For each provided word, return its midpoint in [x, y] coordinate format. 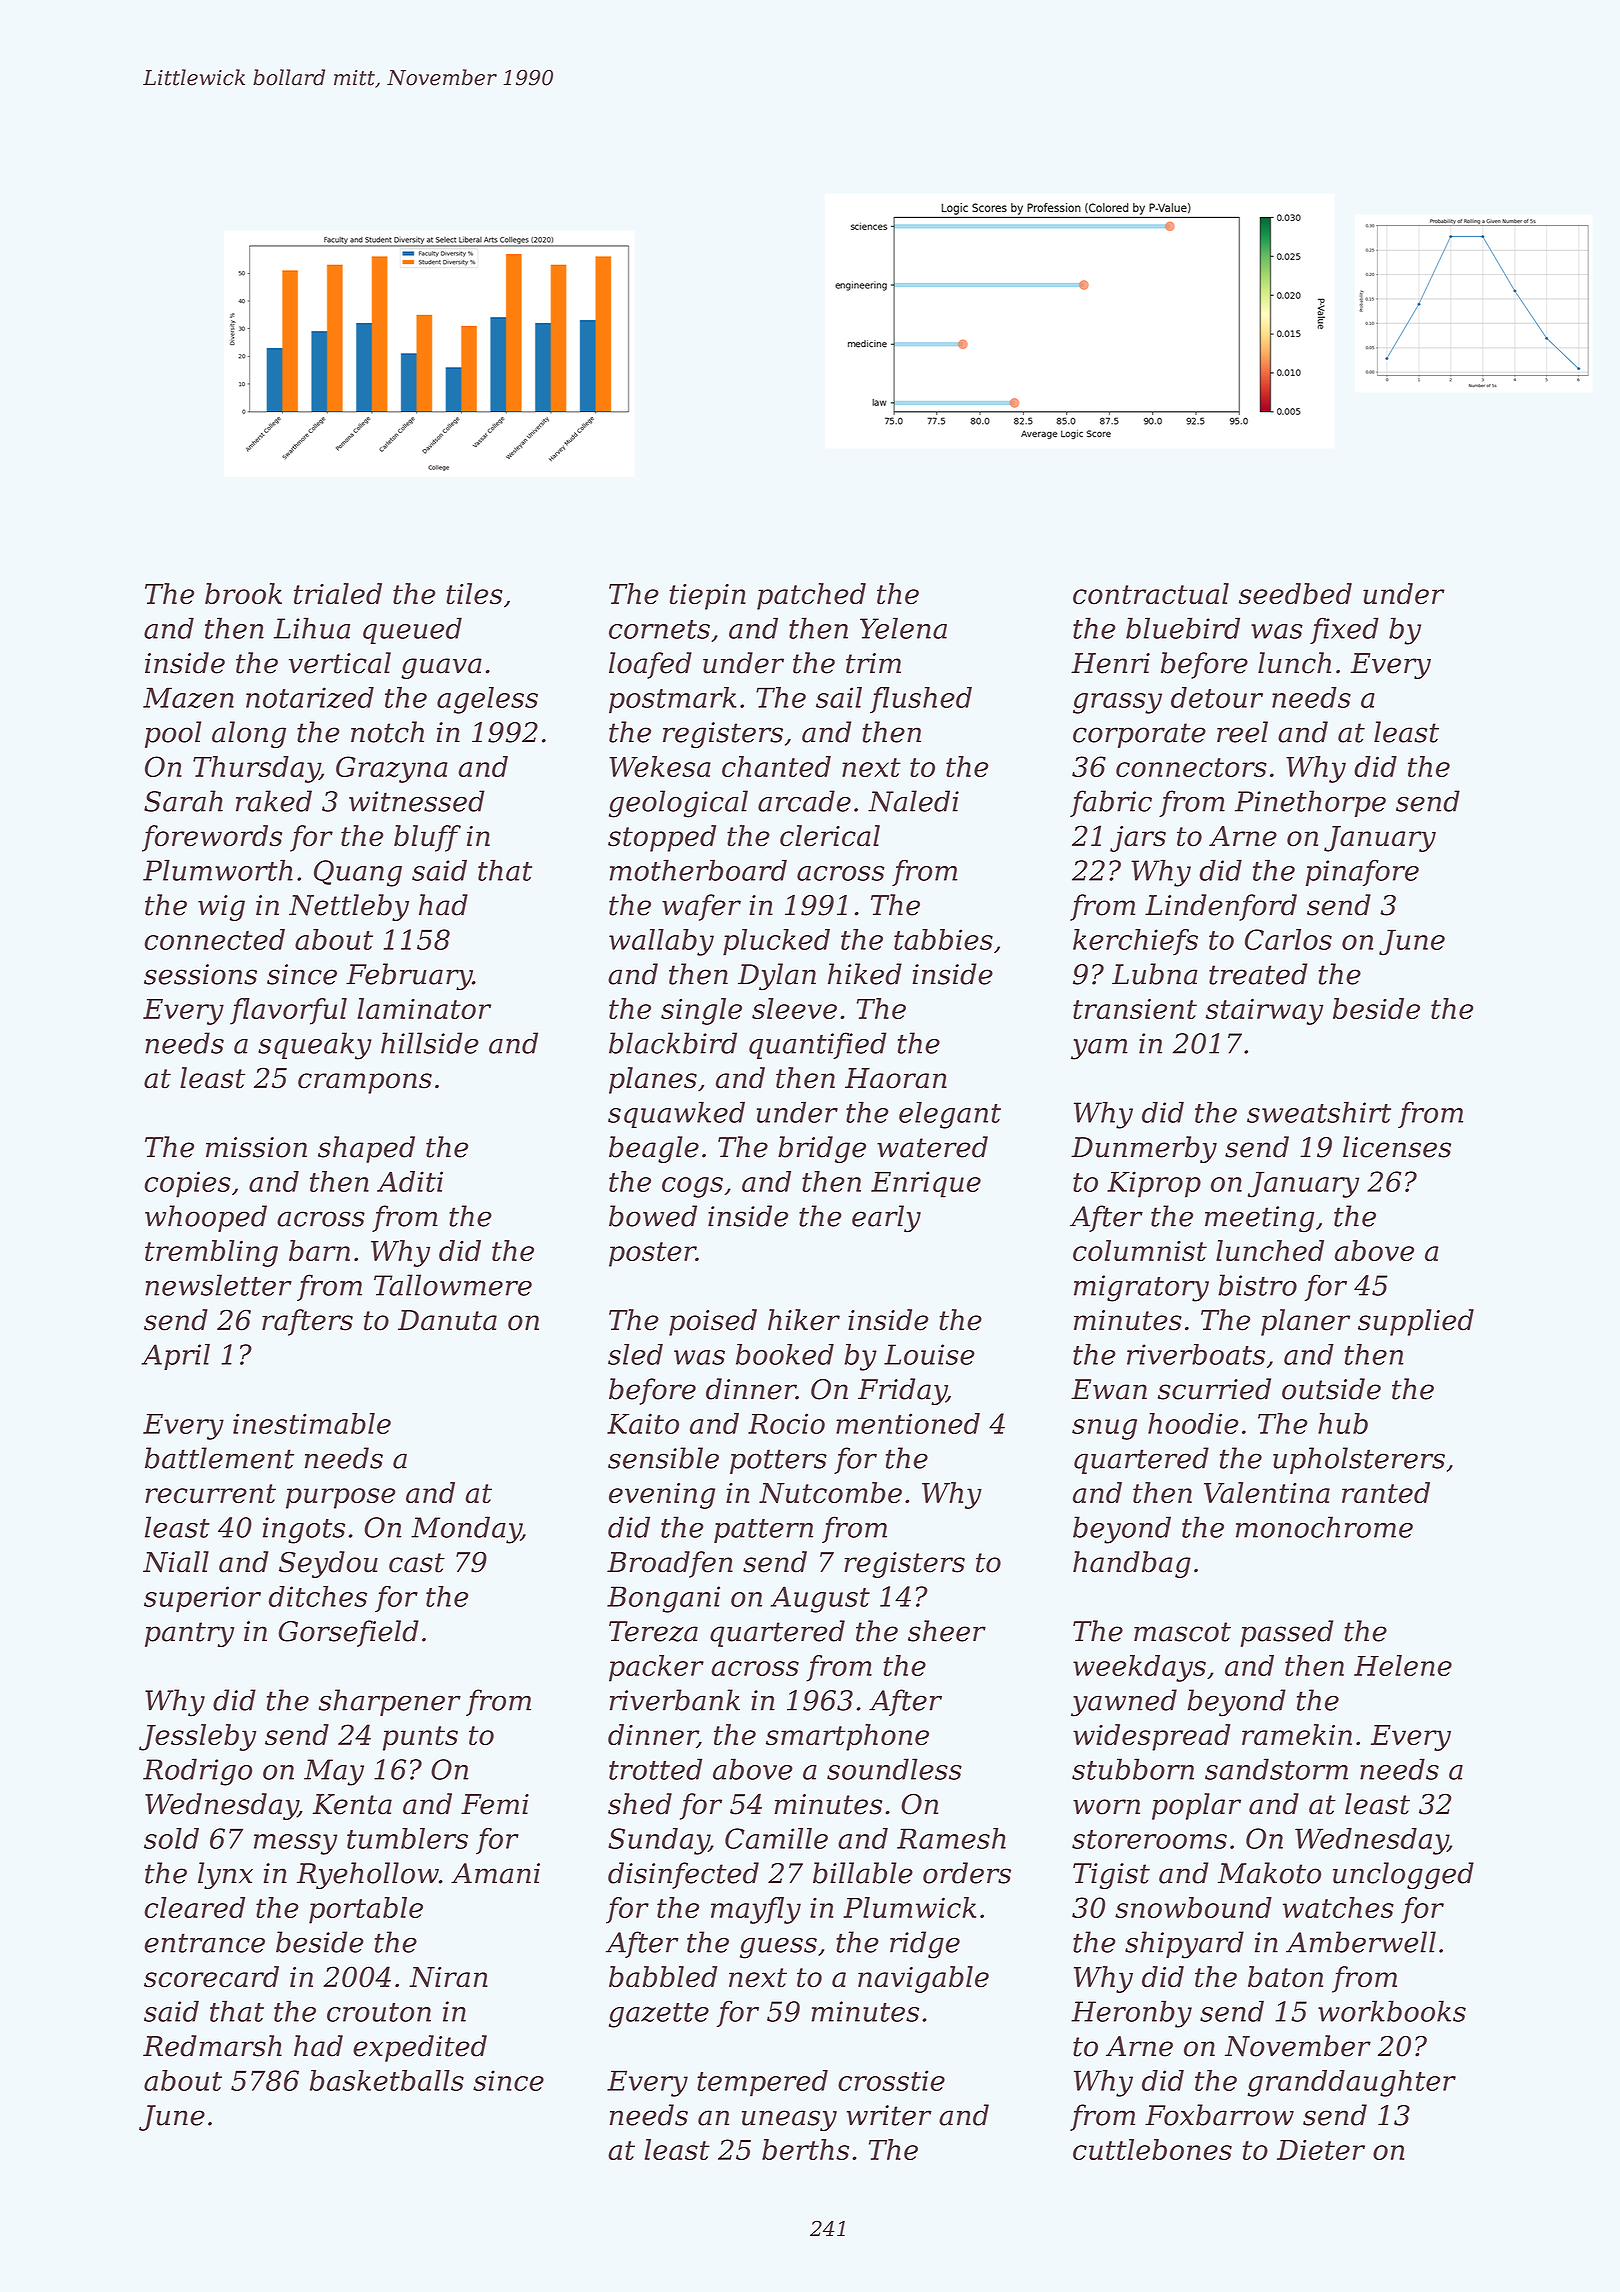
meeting [1259, 1219]
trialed [338, 594]
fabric [1111, 803]
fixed [1344, 630]
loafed [650, 665]
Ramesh [951, 1838]
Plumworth [218, 870]
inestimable [312, 1423]
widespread [1152, 1737]
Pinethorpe [1310, 803]
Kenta [352, 1804]
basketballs [387, 2080]
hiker [804, 1320]
